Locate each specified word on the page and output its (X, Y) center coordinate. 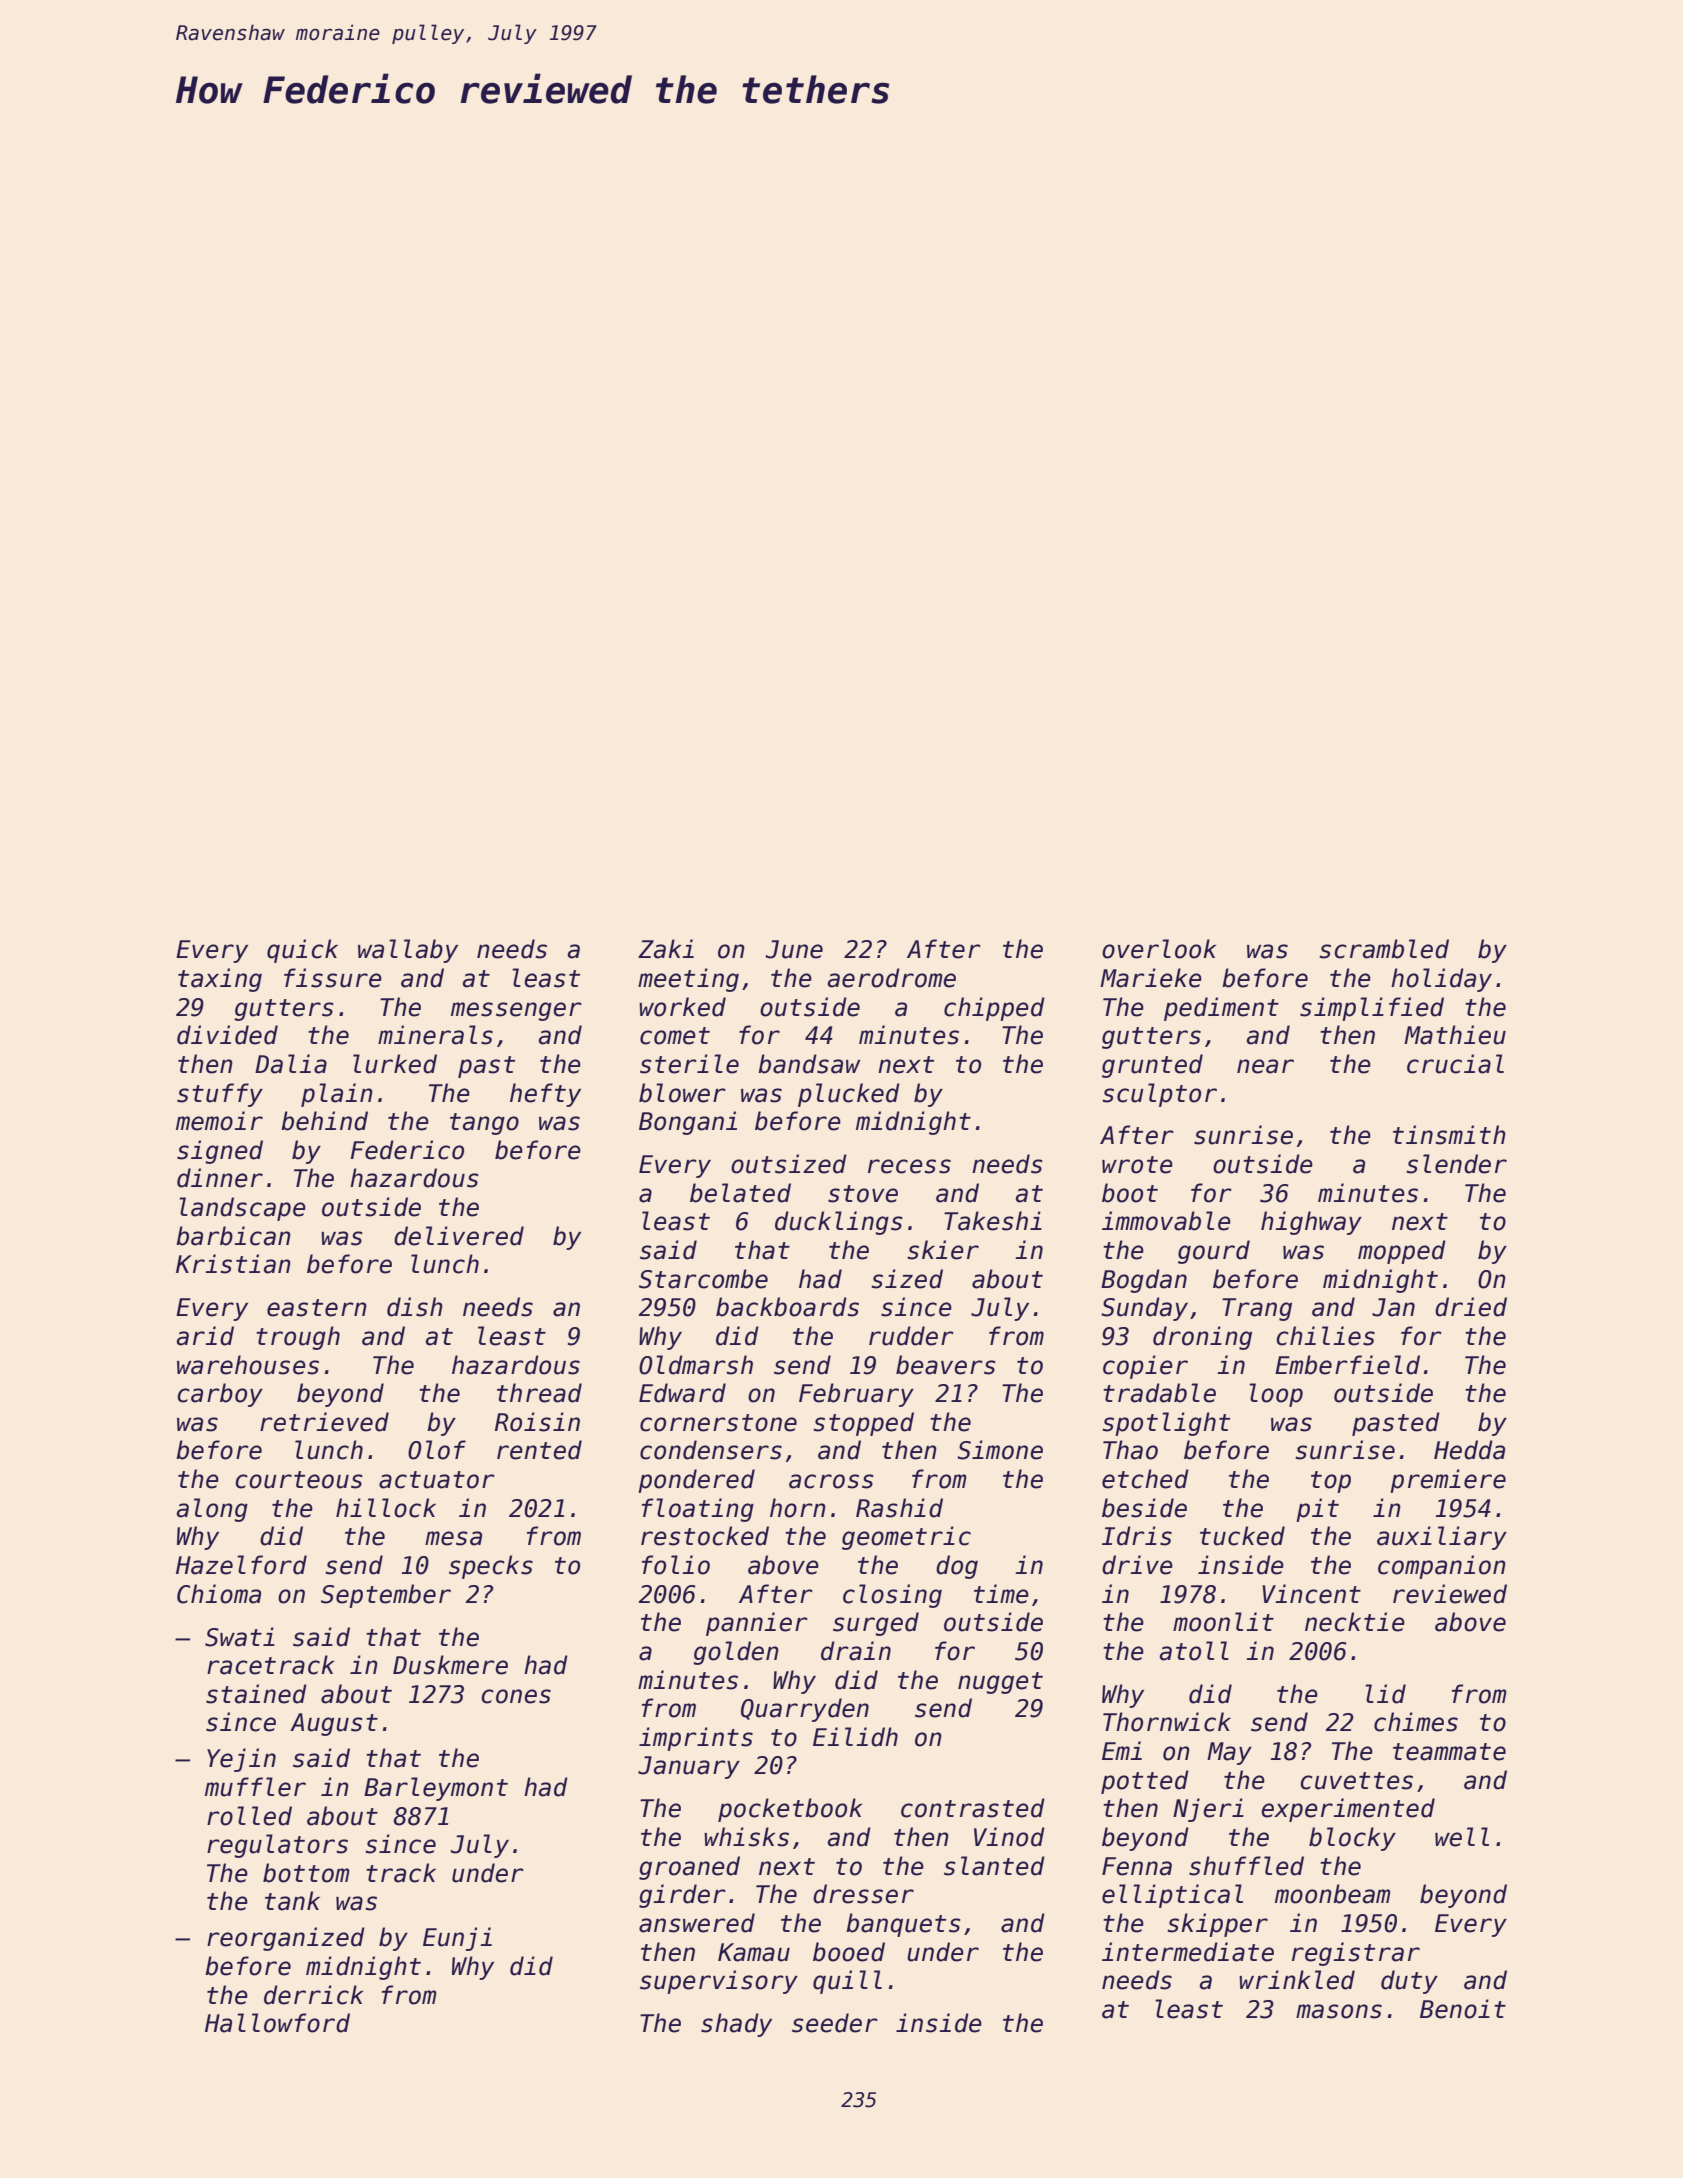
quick (302, 951)
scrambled (1384, 949)
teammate (1449, 1752)
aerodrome (892, 978)
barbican (233, 1236)
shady (736, 2025)
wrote (1137, 1165)
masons (1339, 2011)
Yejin (241, 1760)
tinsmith (1449, 1135)
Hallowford (277, 2023)
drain (856, 1651)
